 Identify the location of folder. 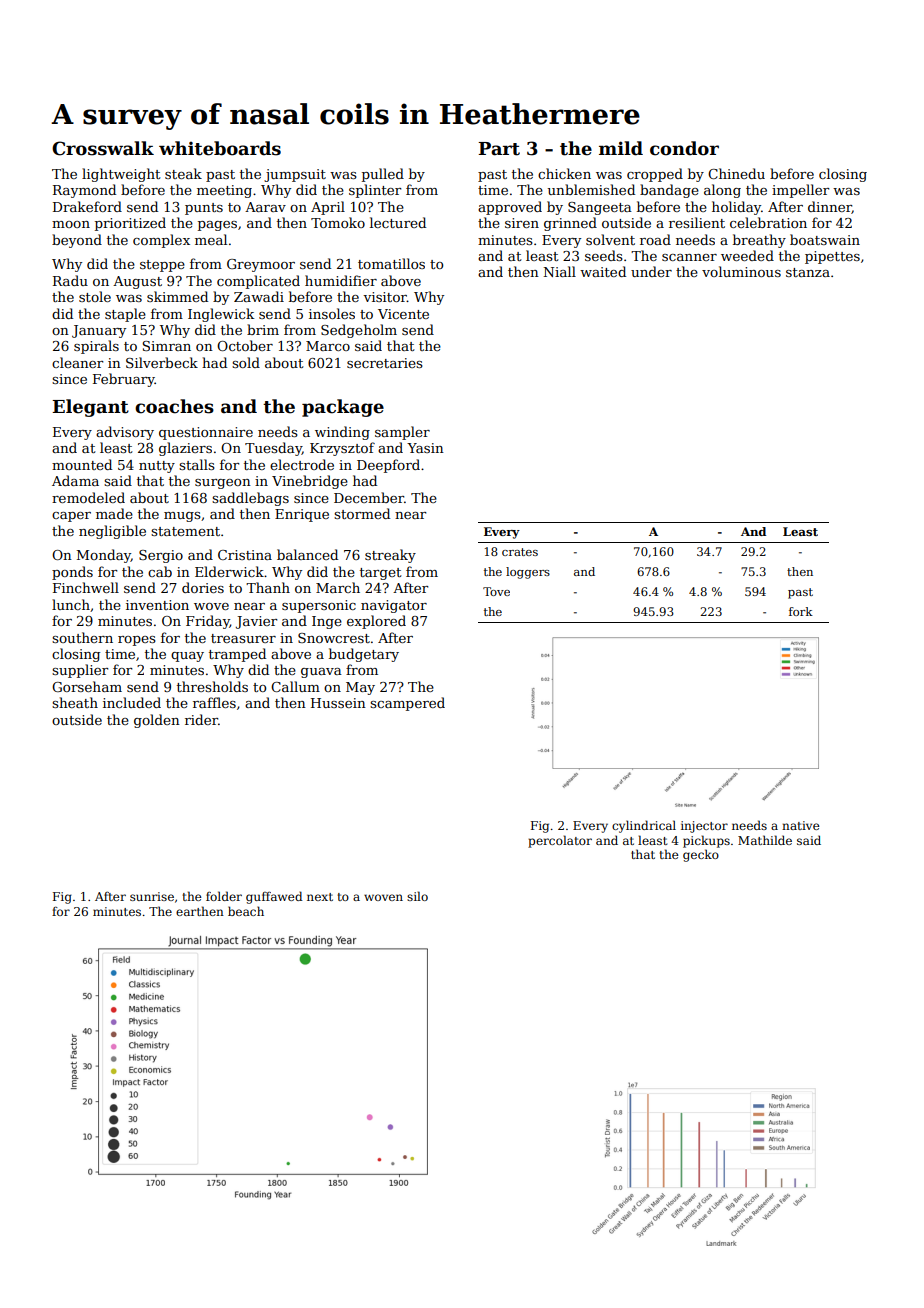
(224, 896).
